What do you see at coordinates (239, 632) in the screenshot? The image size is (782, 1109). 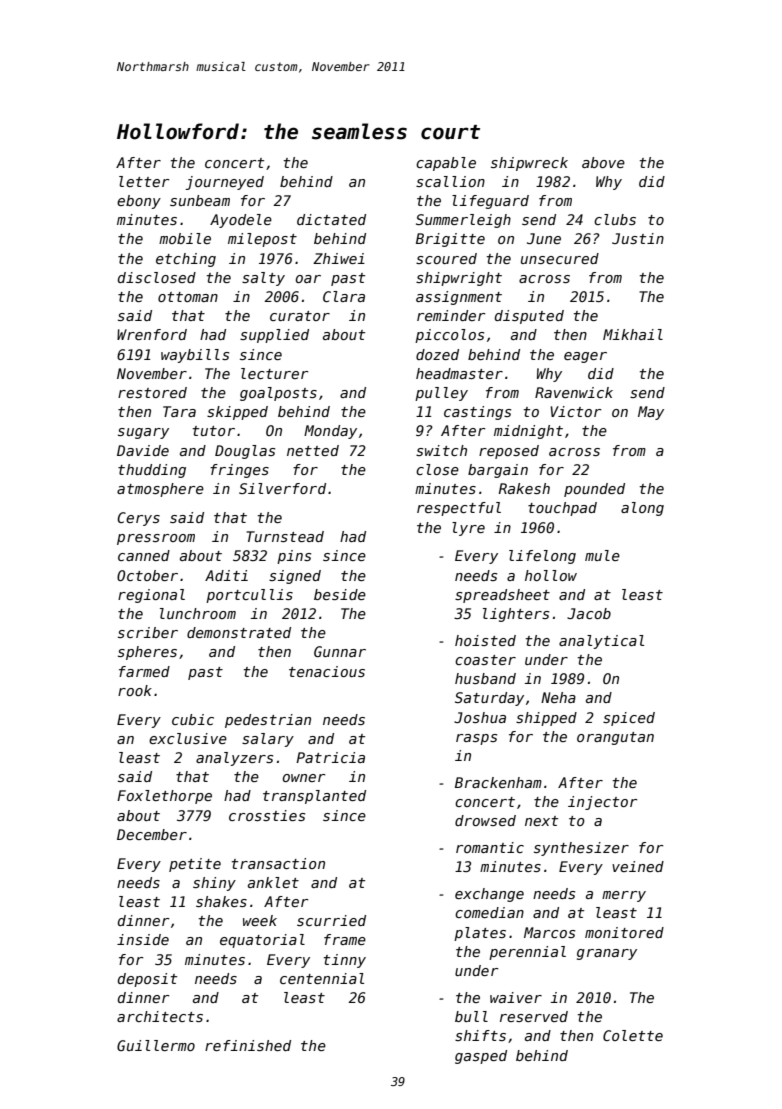 I see `demonstrated` at bounding box center [239, 632].
